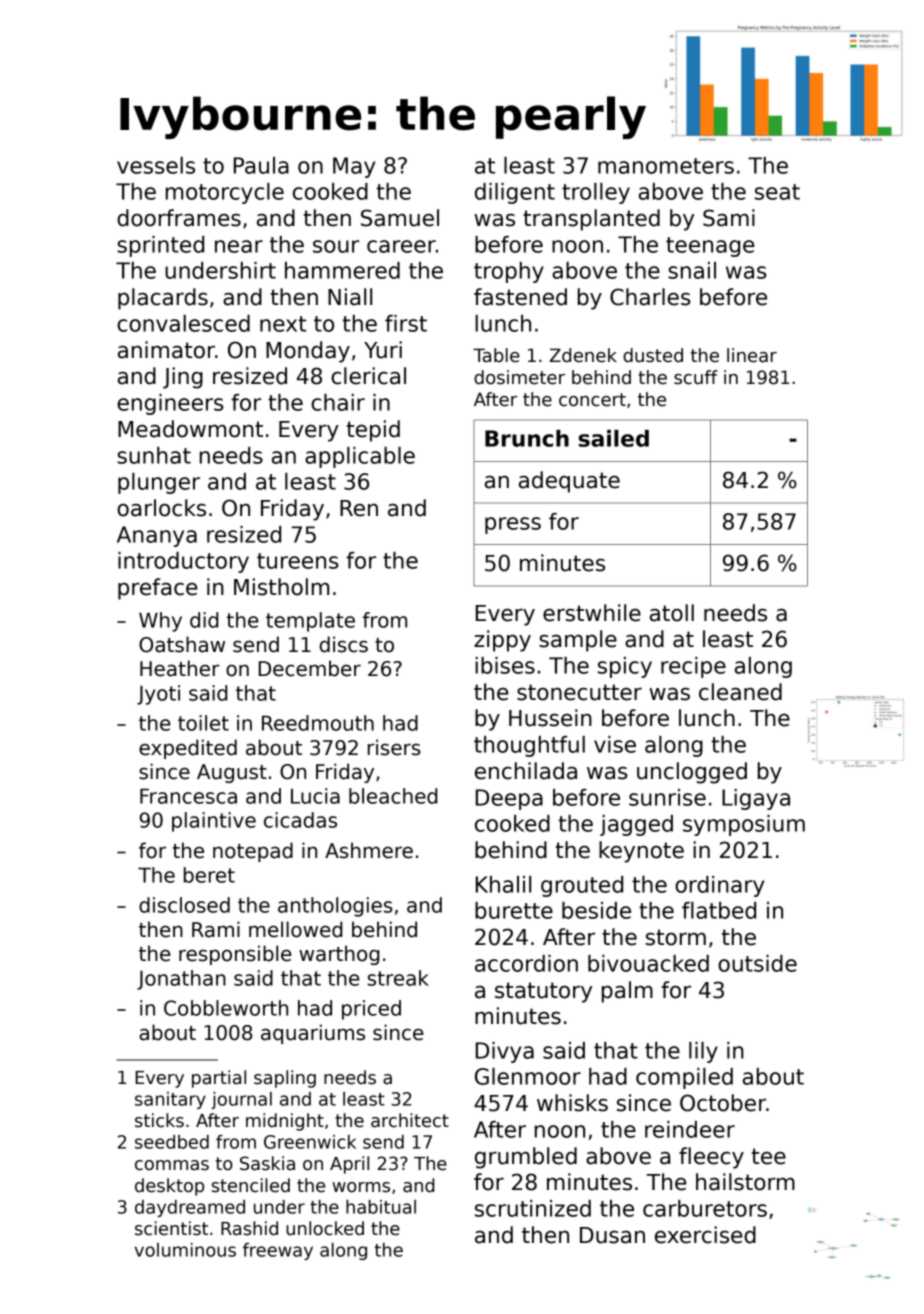 Image resolution: width=924 pixels, height=1314 pixels. What do you see at coordinates (612, 1235) in the screenshot?
I see `Dusan` at bounding box center [612, 1235].
